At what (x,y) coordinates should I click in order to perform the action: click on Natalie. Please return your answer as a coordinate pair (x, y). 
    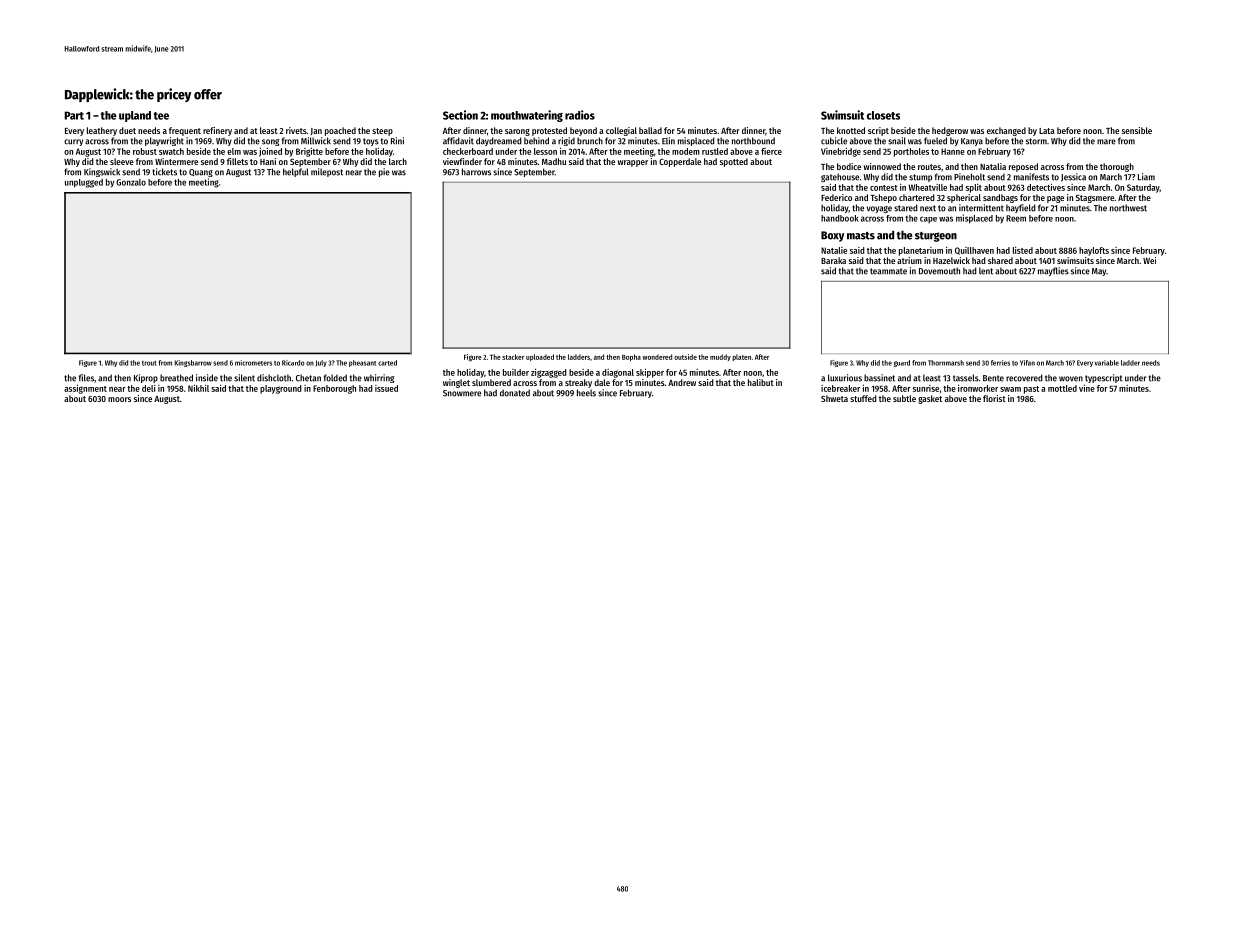
    Looking at the image, I should click on (834, 250).
